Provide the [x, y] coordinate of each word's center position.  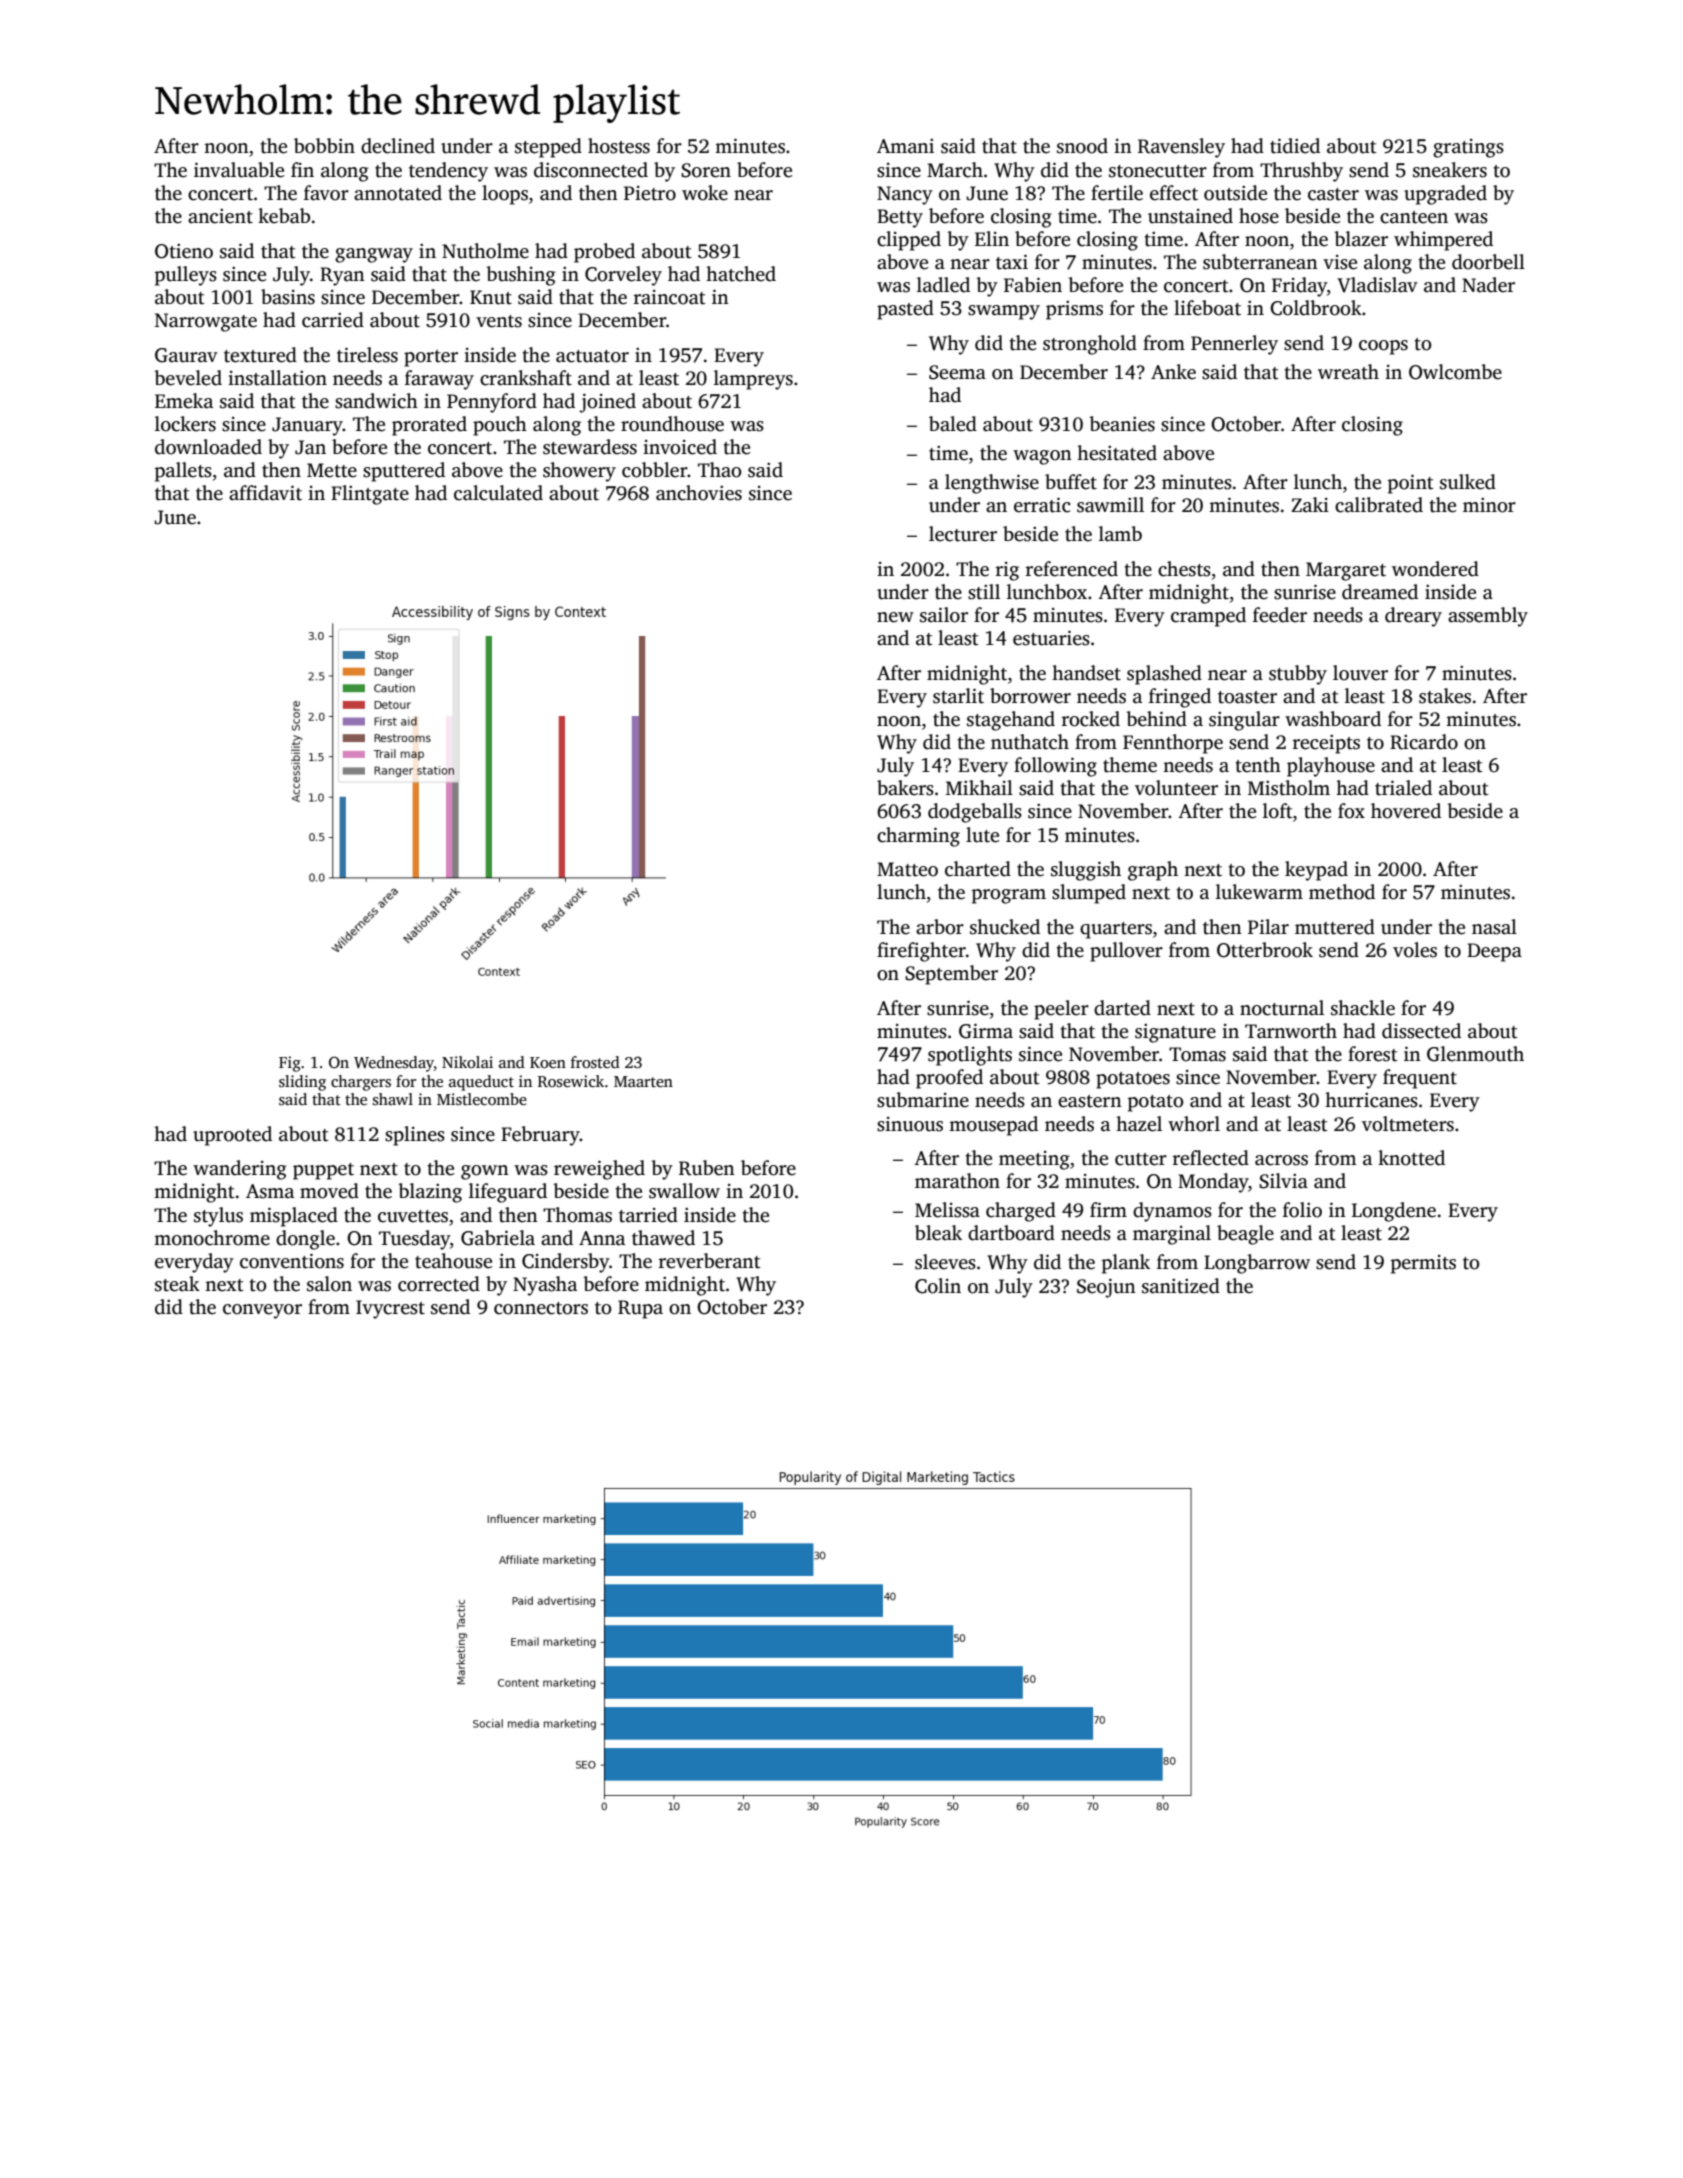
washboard [1333, 719]
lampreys [753, 380]
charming [918, 837]
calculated [498, 493]
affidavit [265, 493]
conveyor [262, 1311]
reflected [1210, 1158]
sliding [302, 1083]
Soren [706, 170]
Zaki [1310, 505]
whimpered [1443, 241]
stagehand [1011, 721]
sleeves [945, 1262]
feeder [1280, 615]
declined [398, 146]
